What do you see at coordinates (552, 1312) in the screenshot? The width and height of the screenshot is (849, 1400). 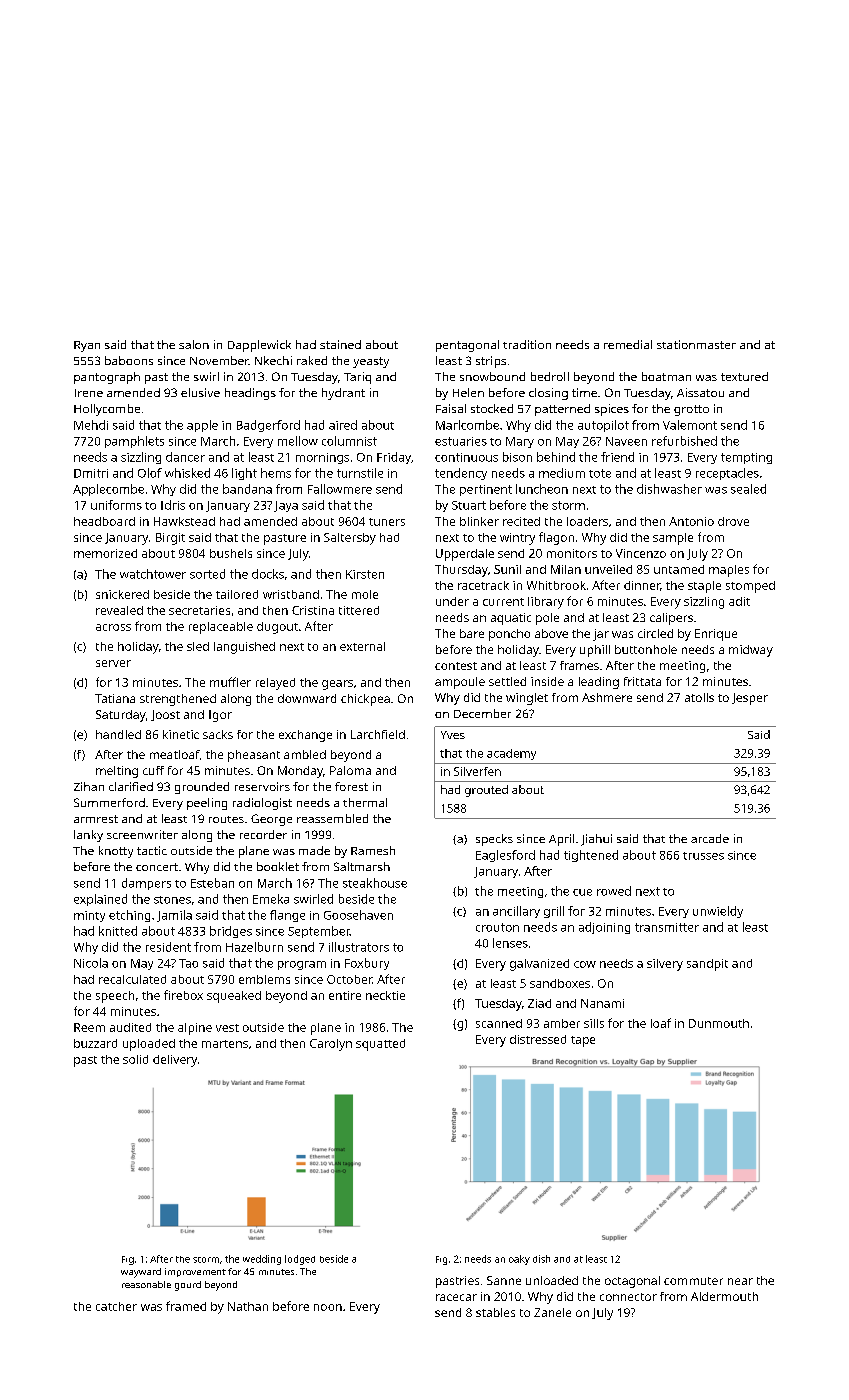 I see `Zanele` at bounding box center [552, 1312].
